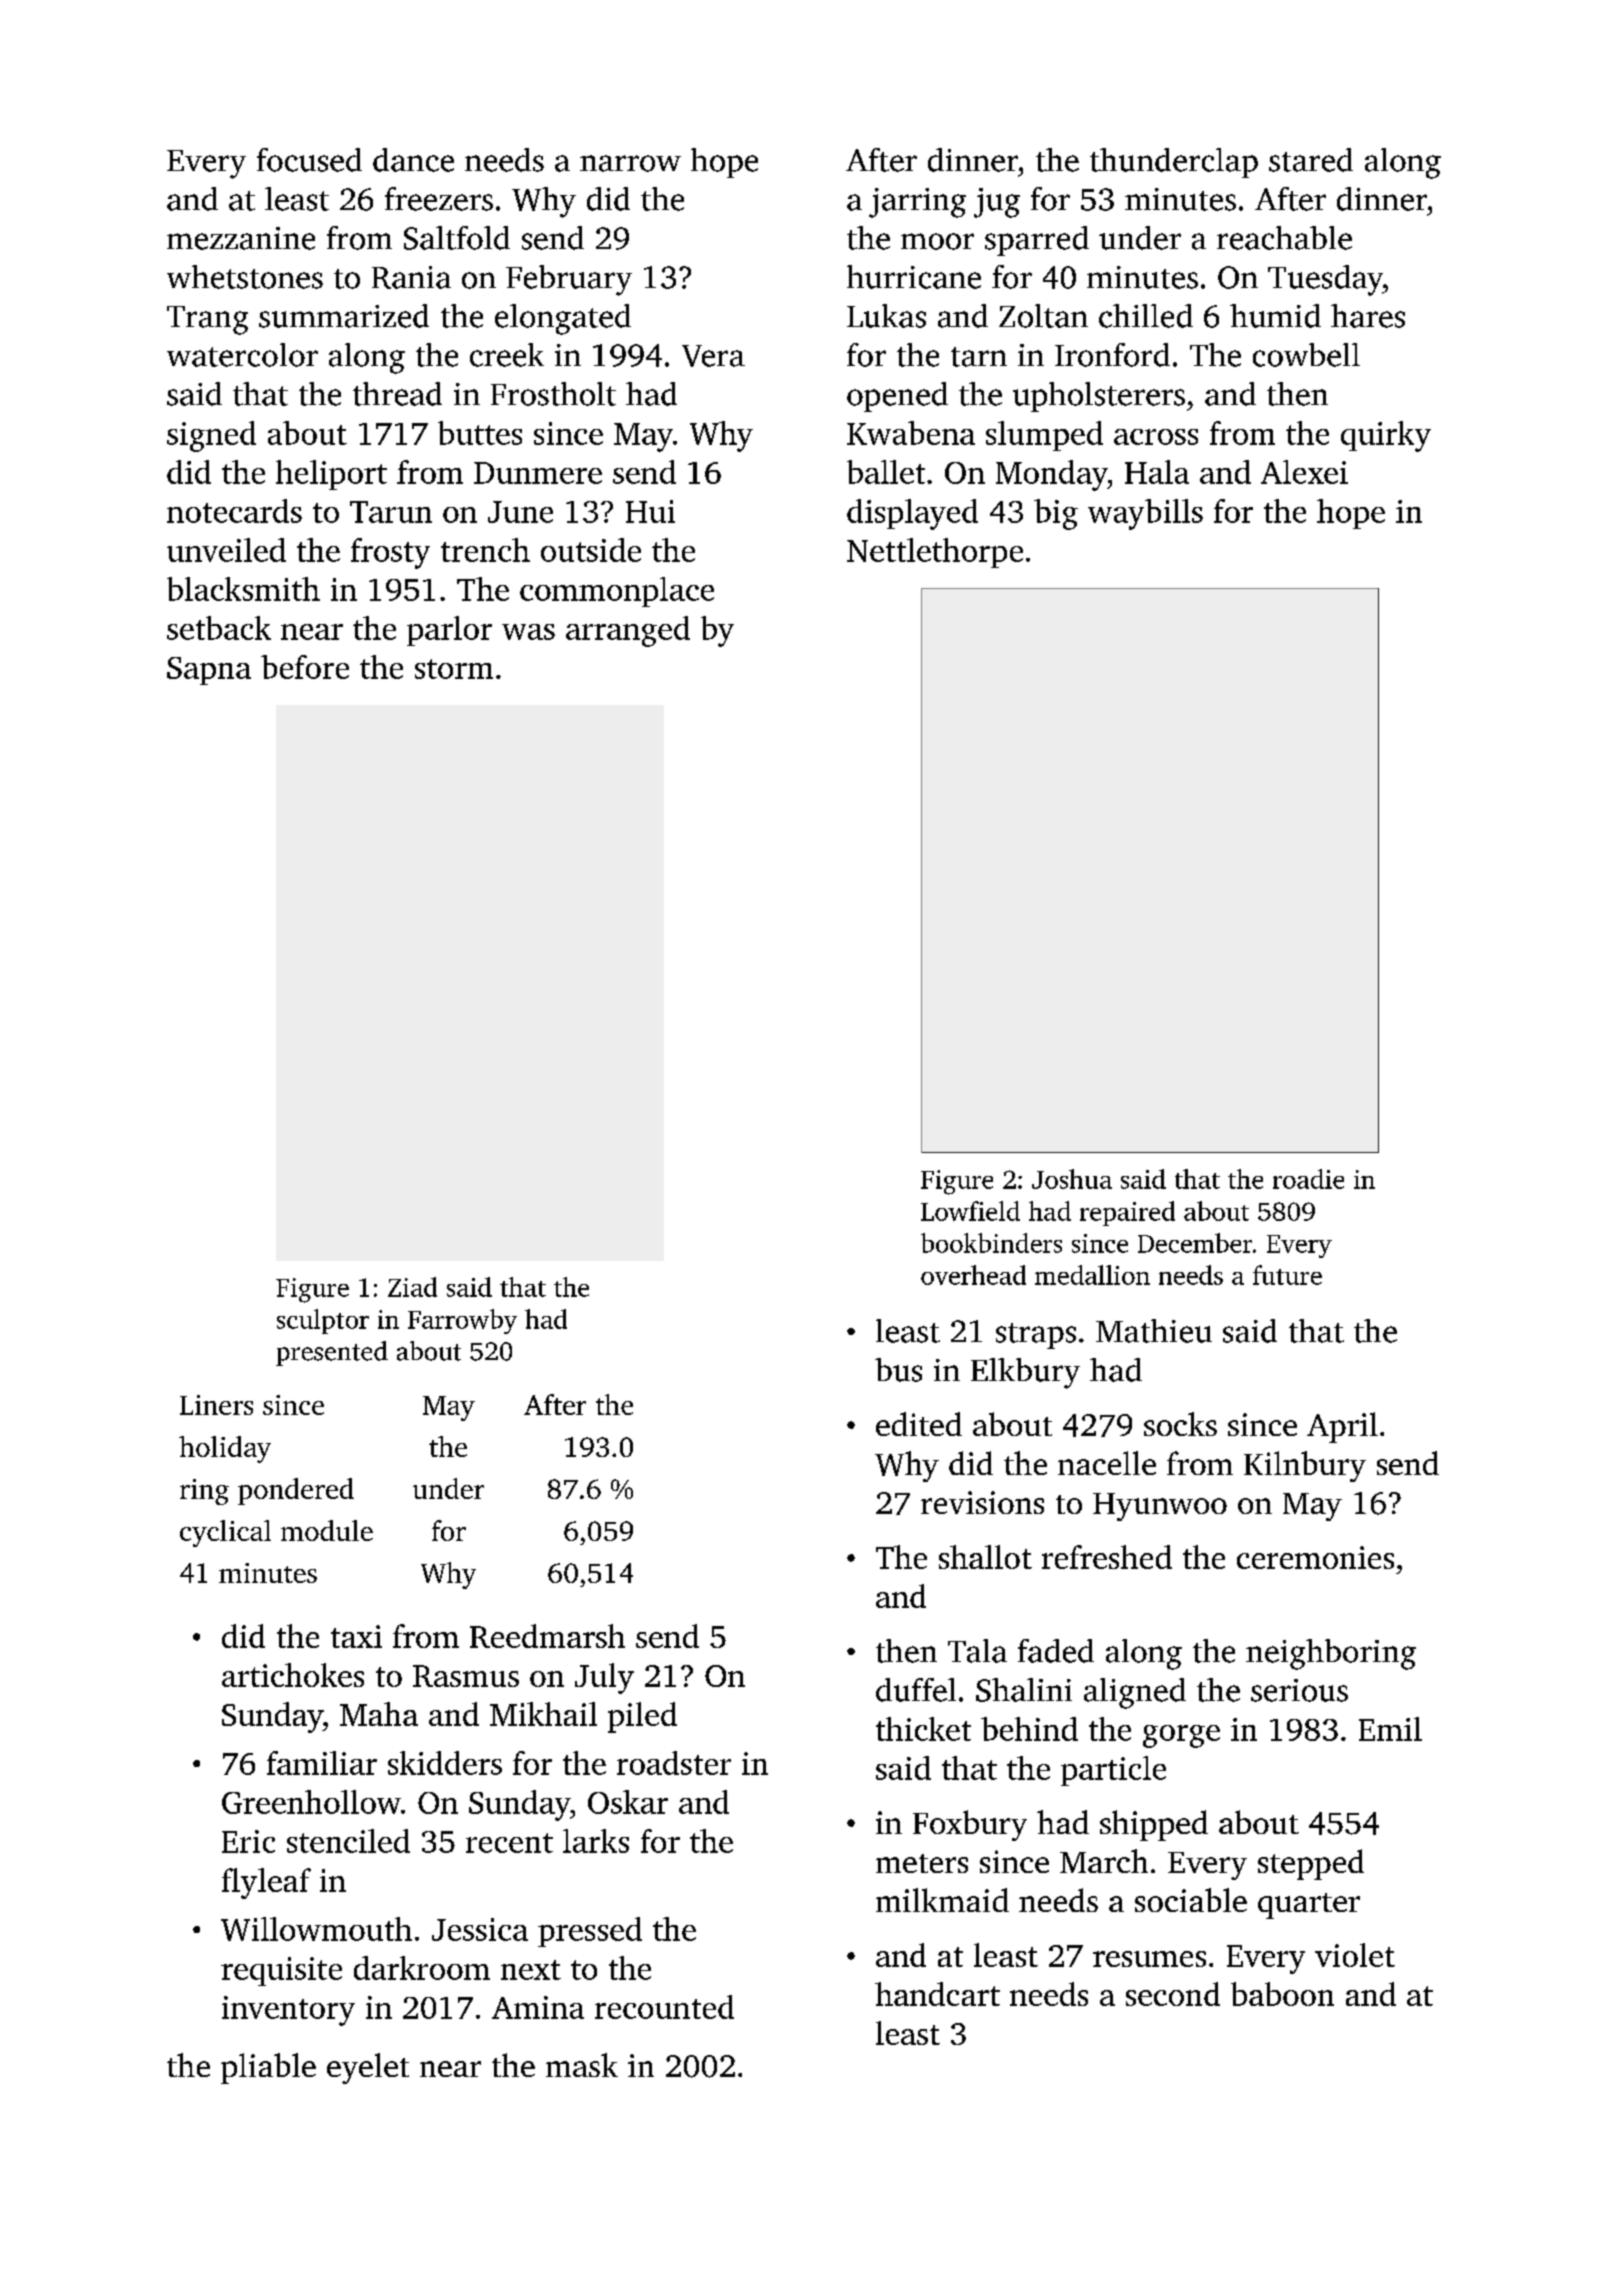 The width and height of the document is (1620, 2292). I want to click on whetstones, so click(245, 277).
